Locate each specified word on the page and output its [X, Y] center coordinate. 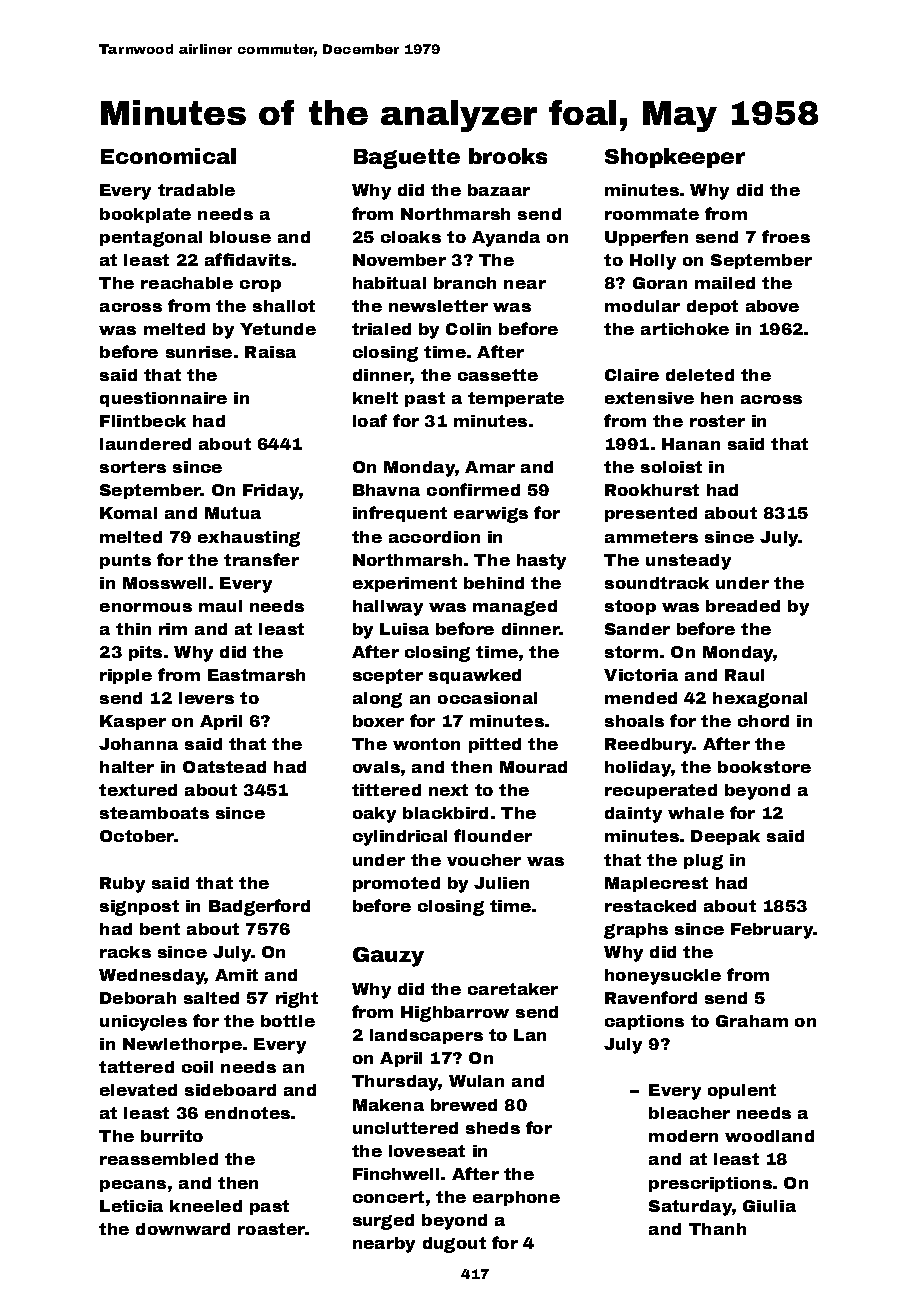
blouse [240, 237]
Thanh [717, 1229]
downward [183, 1229]
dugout [454, 1245]
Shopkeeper [675, 158]
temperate [516, 399]
